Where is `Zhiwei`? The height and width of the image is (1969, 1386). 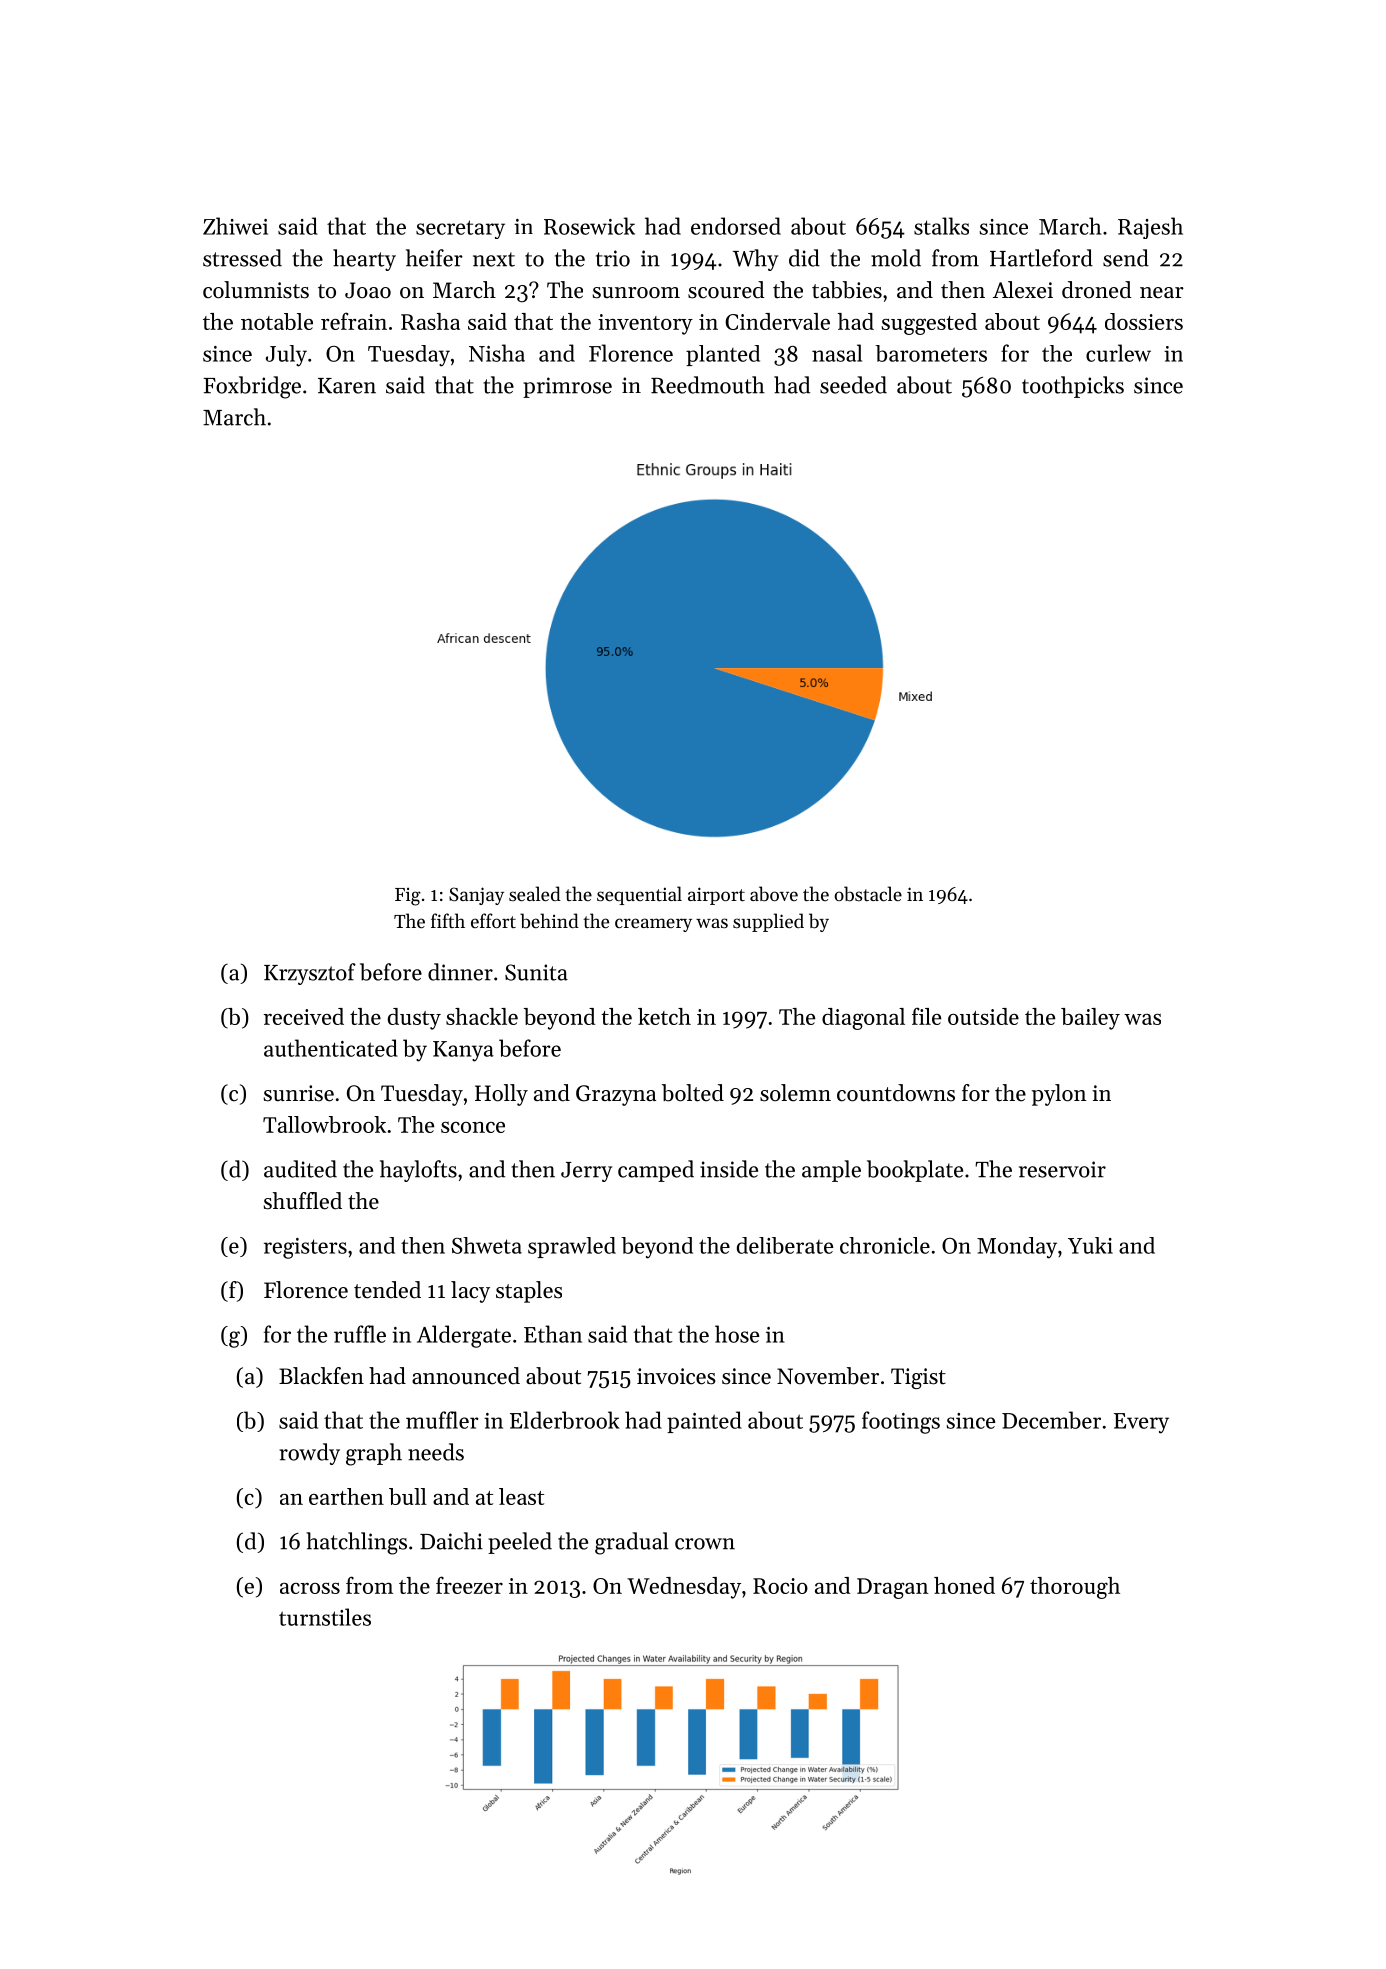 Zhiwei is located at coordinates (235, 226).
